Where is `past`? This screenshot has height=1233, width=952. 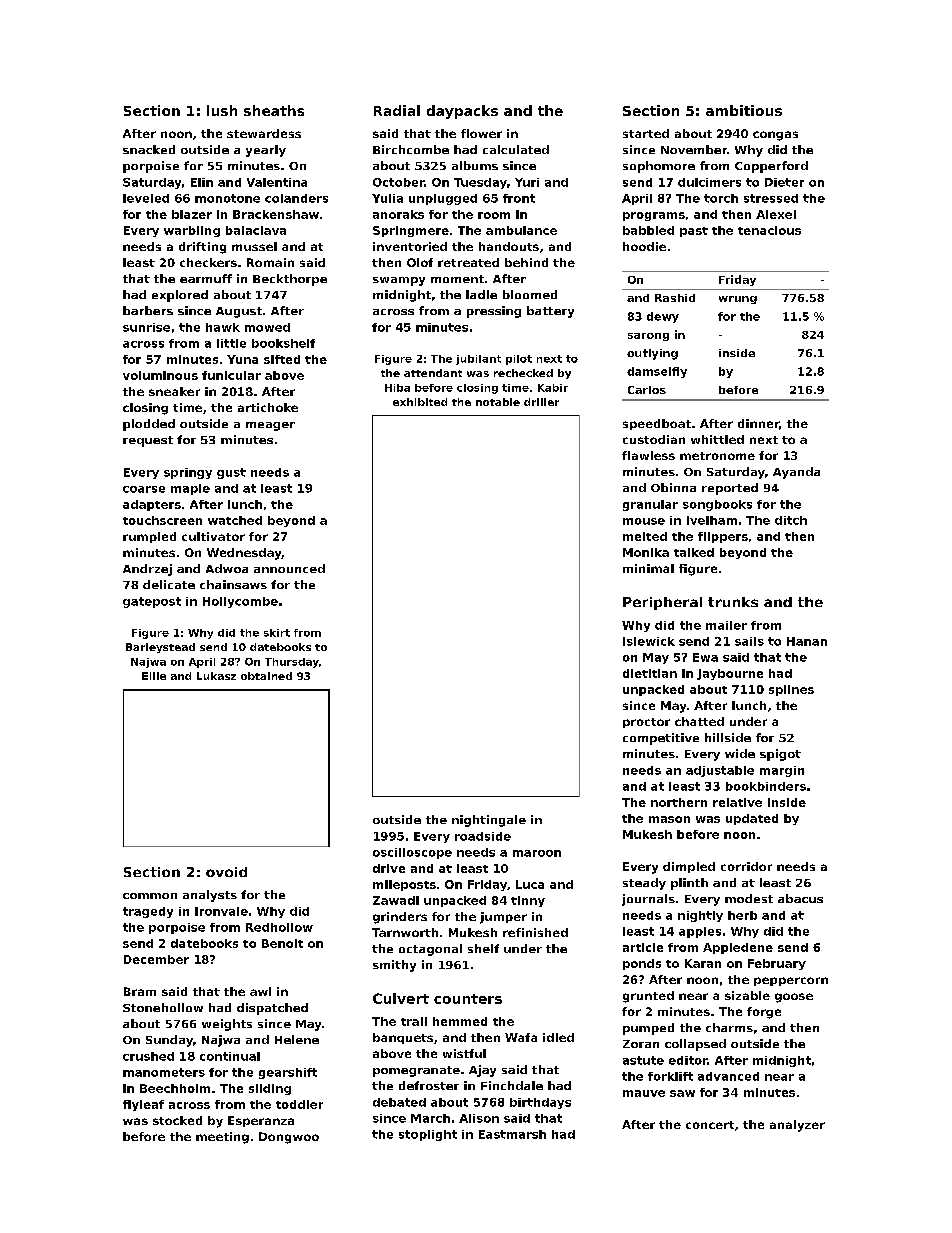 past is located at coordinates (694, 232).
